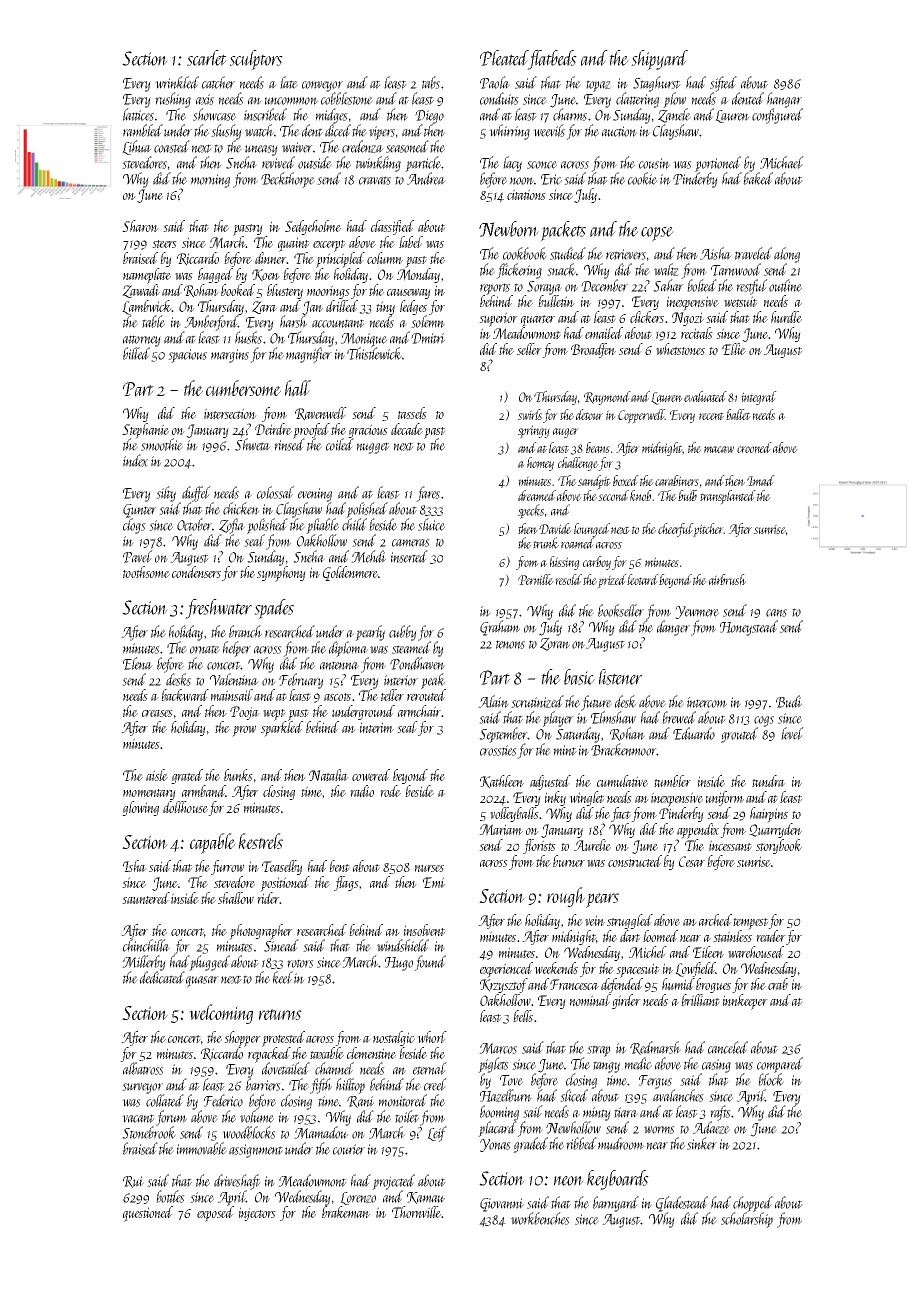 This image has width=924, height=1308. I want to click on rambled, so click(143, 130).
